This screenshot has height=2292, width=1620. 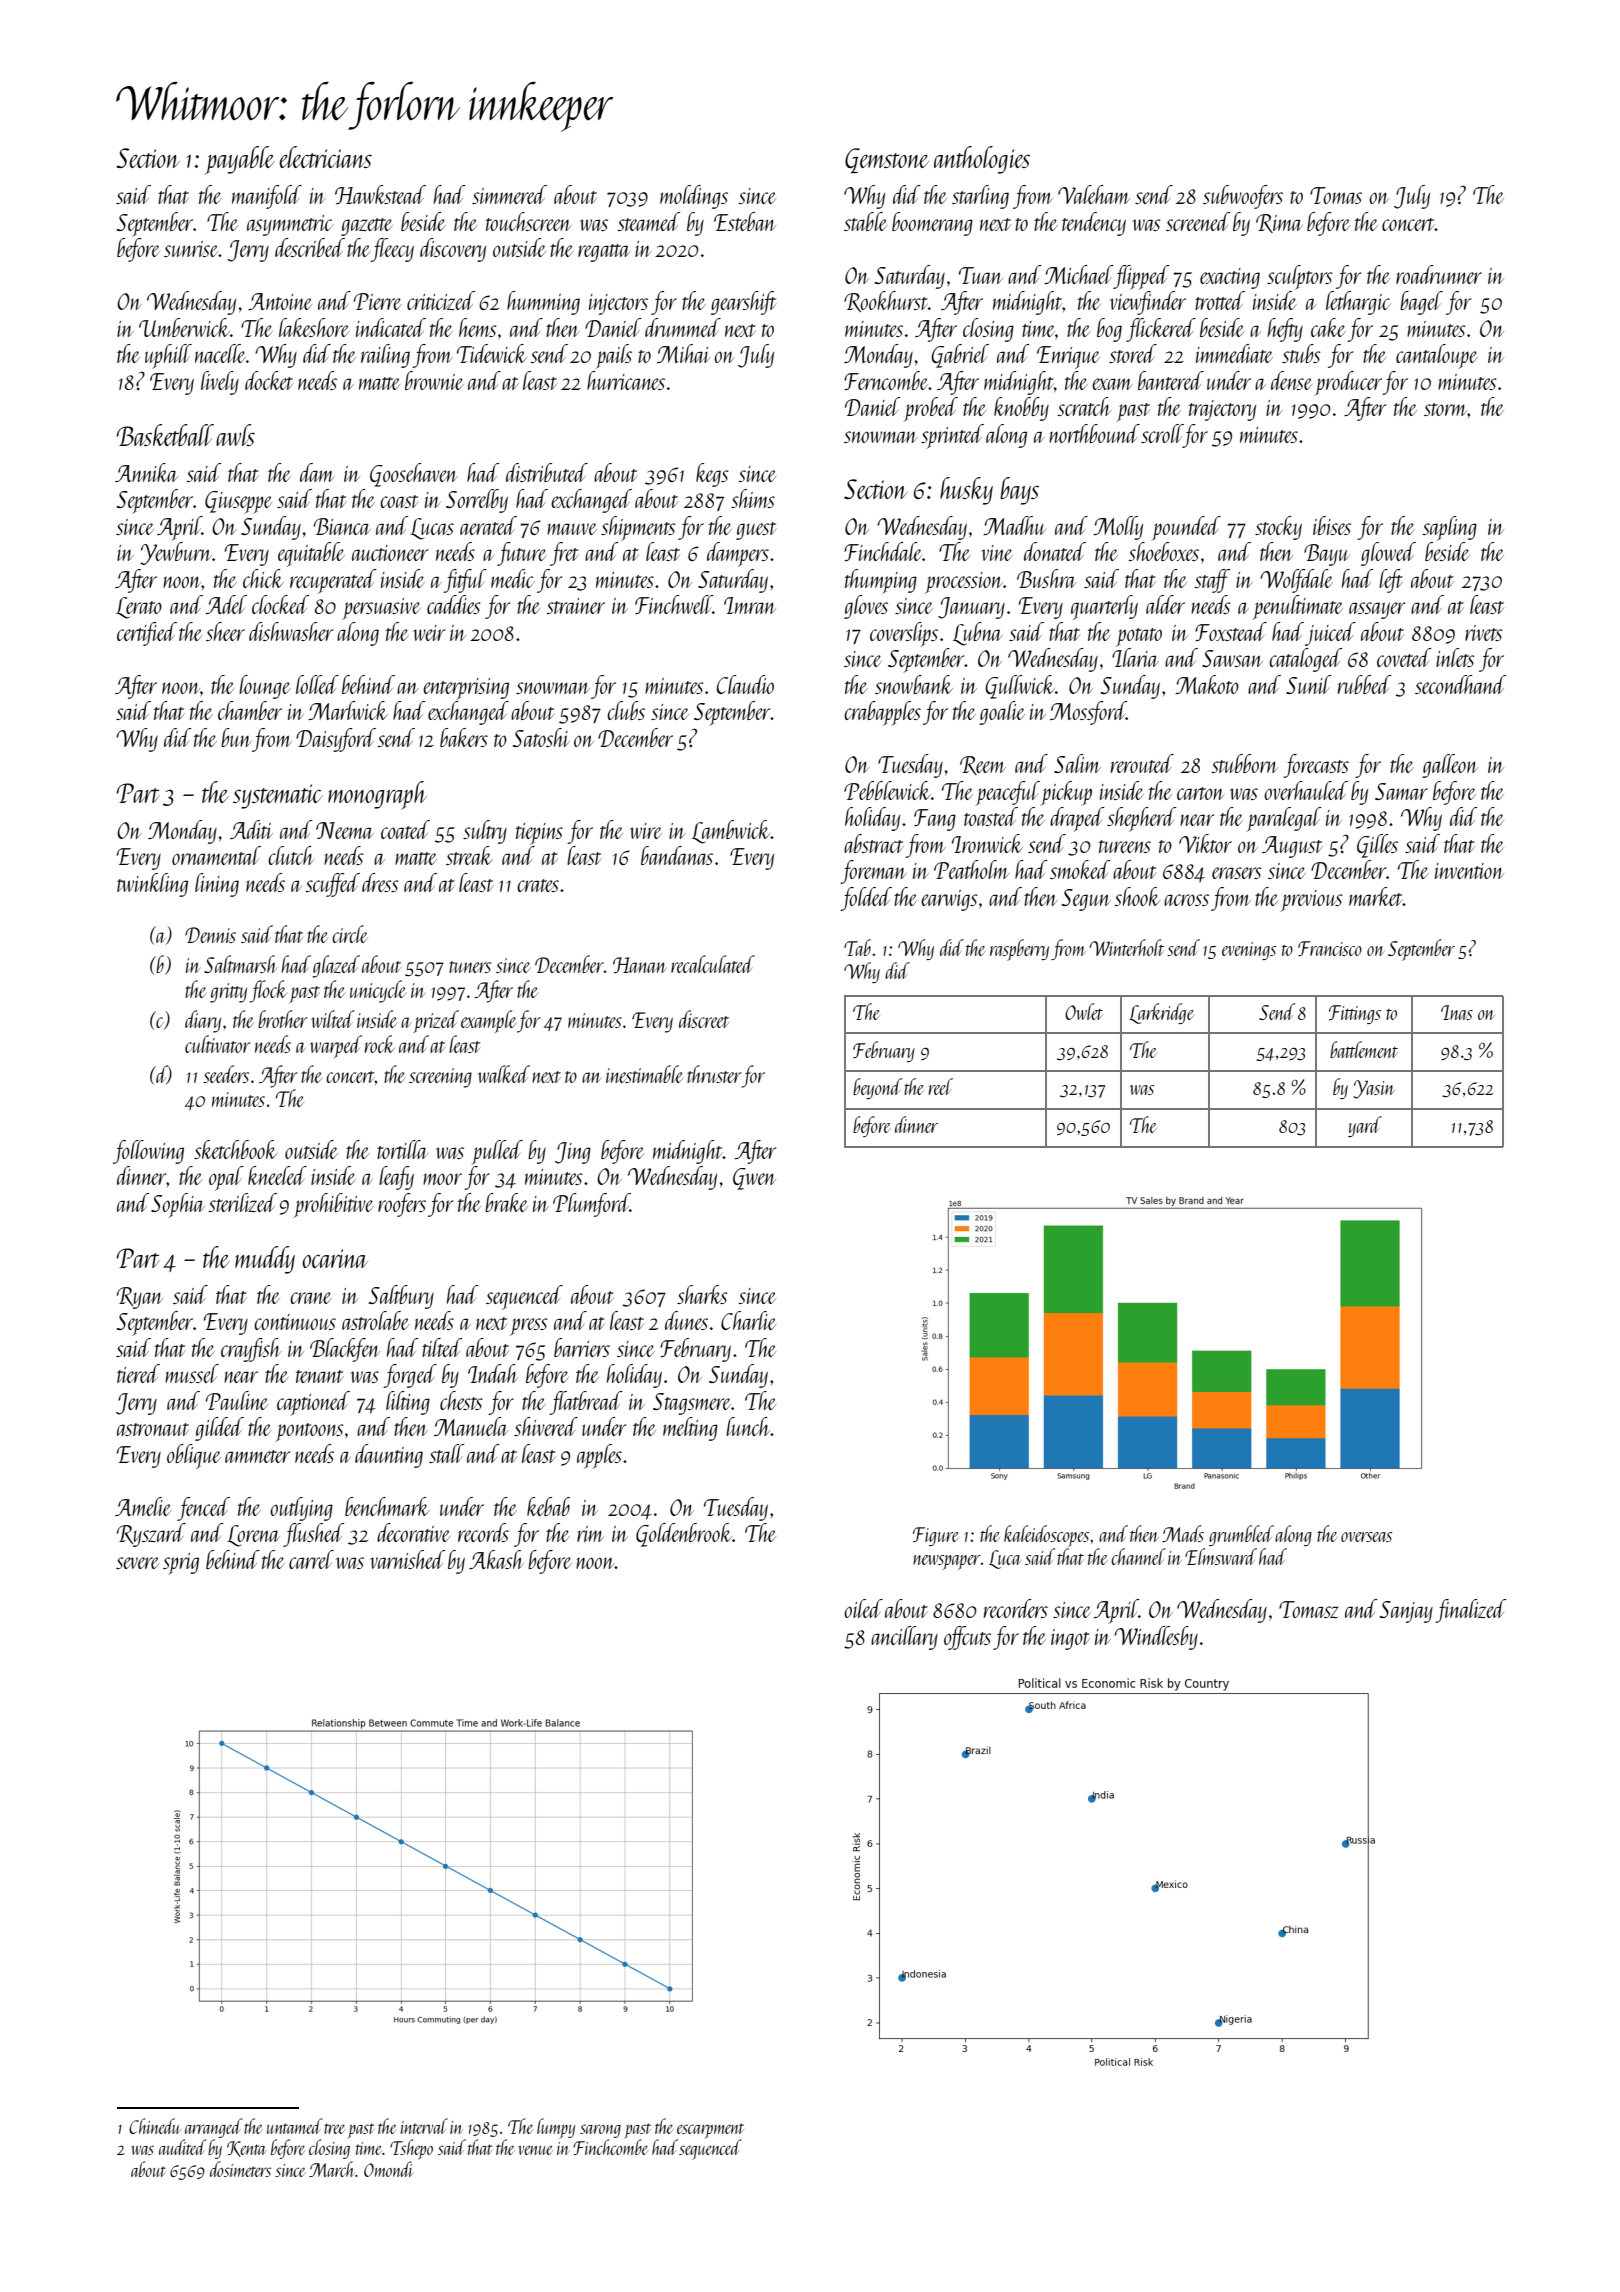 What do you see at coordinates (714, 1074) in the screenshot?
I see `thruster` at bounding box center [714, 1074].
